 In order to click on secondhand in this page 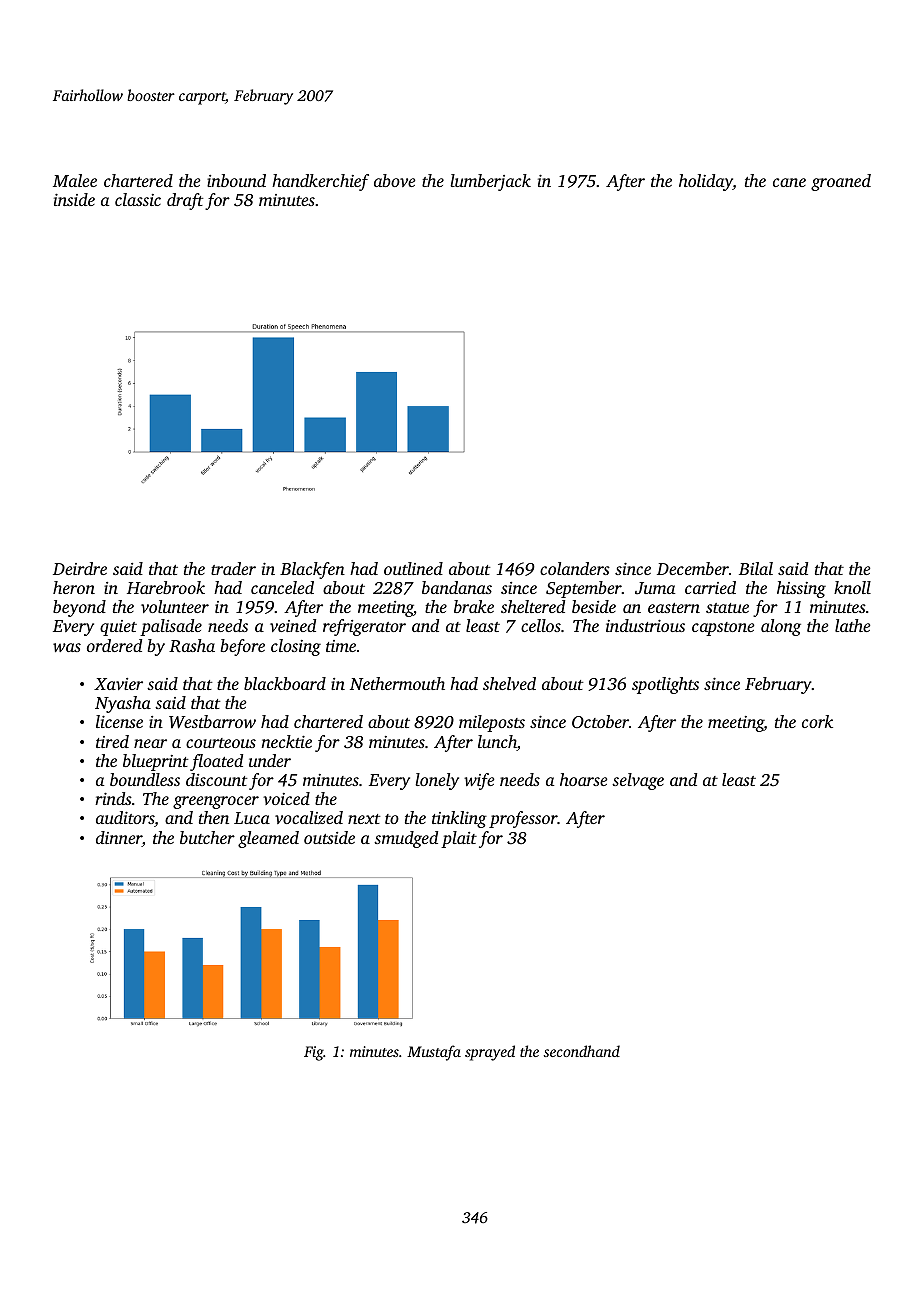, I will do `click(582, 1051)`.
